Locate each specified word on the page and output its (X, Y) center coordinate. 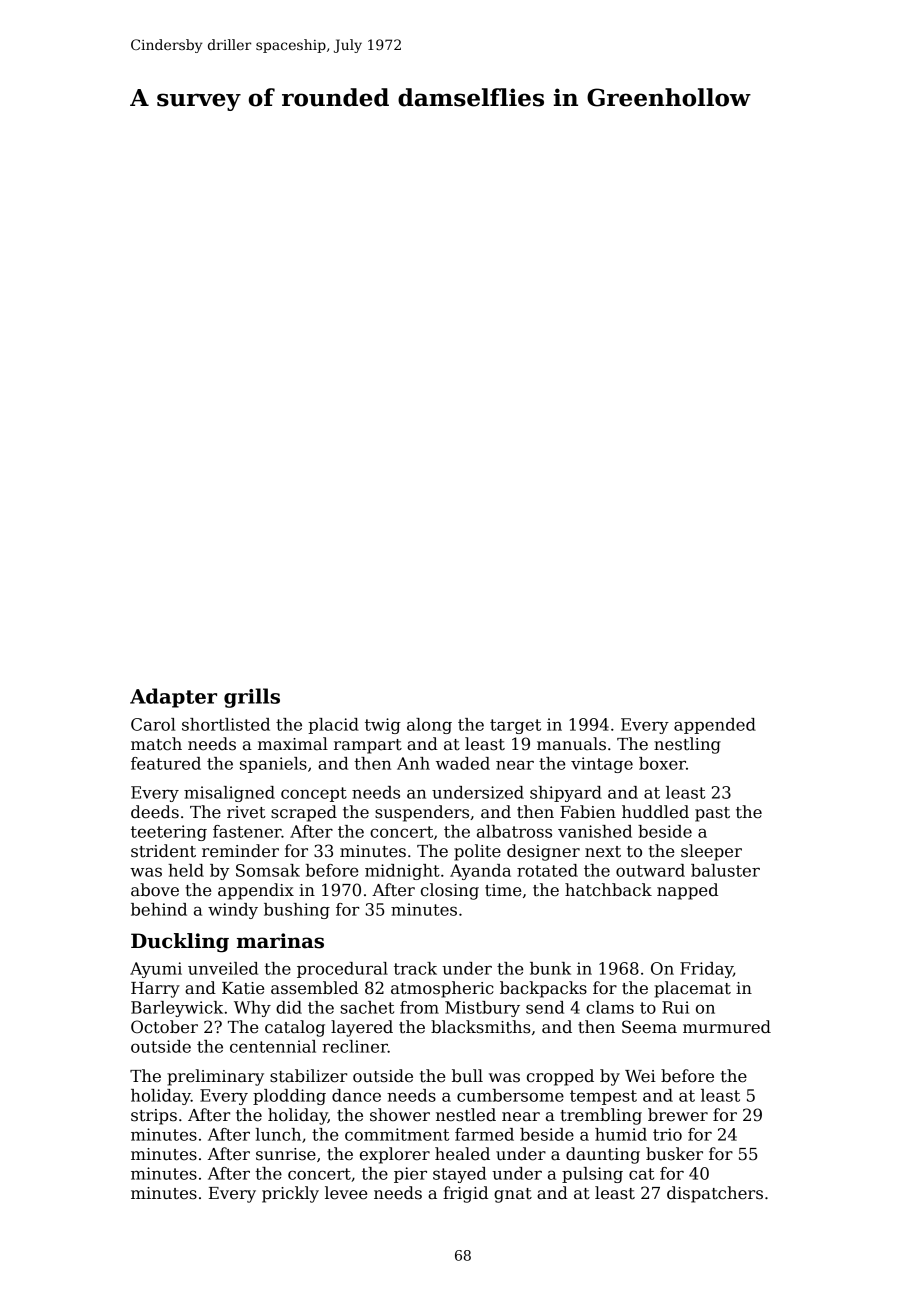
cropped (560, 1077)
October (164, 1027)
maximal (293, 743)
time (503, 890)
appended (715, 726)
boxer (662, 763)
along (429, 726)
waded (463, 763)
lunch (278, 1134)
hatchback (608, 890)
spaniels (273, 765)
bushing (297, 911)
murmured (727, 1027)
